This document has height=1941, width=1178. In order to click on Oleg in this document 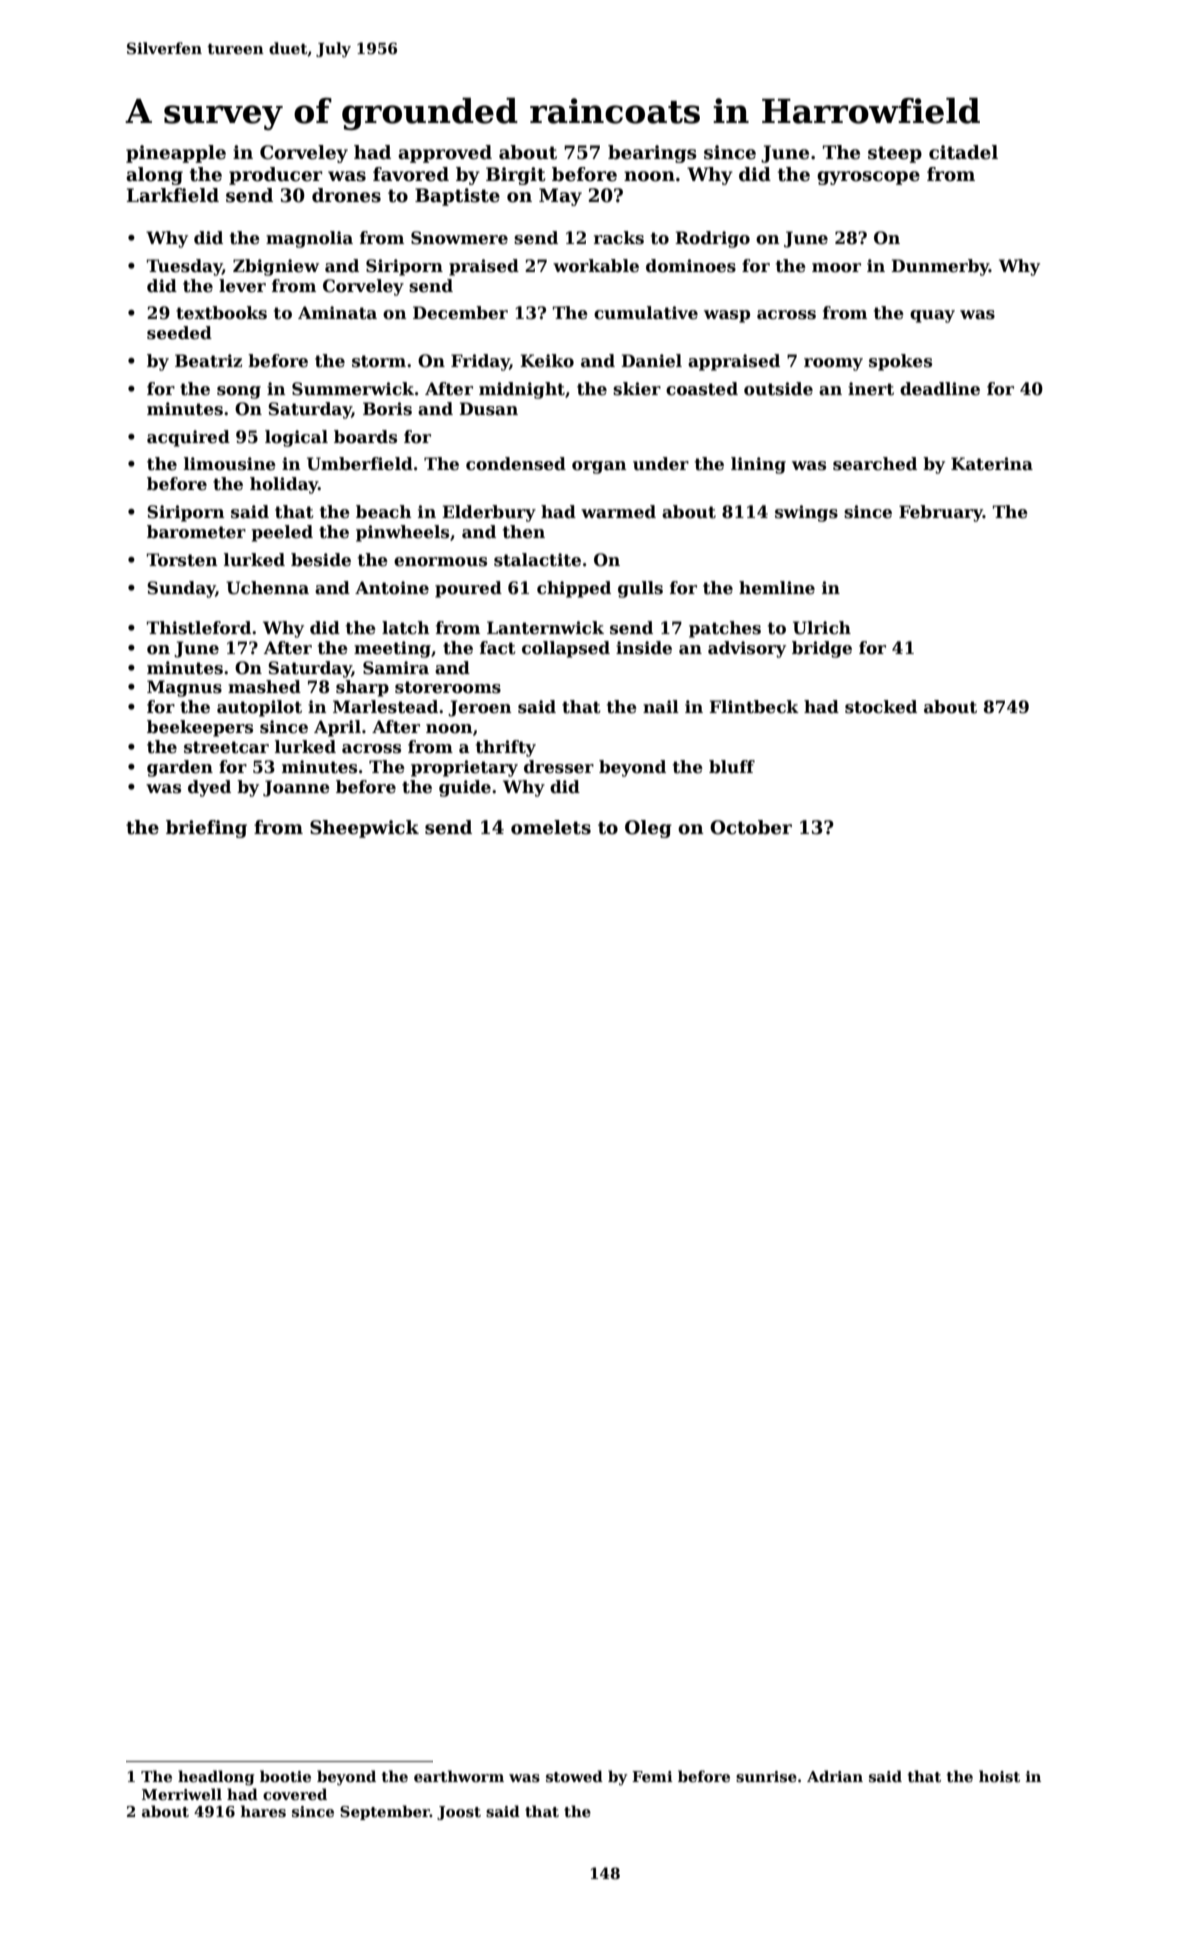, I will do `click(648, 829)`.
